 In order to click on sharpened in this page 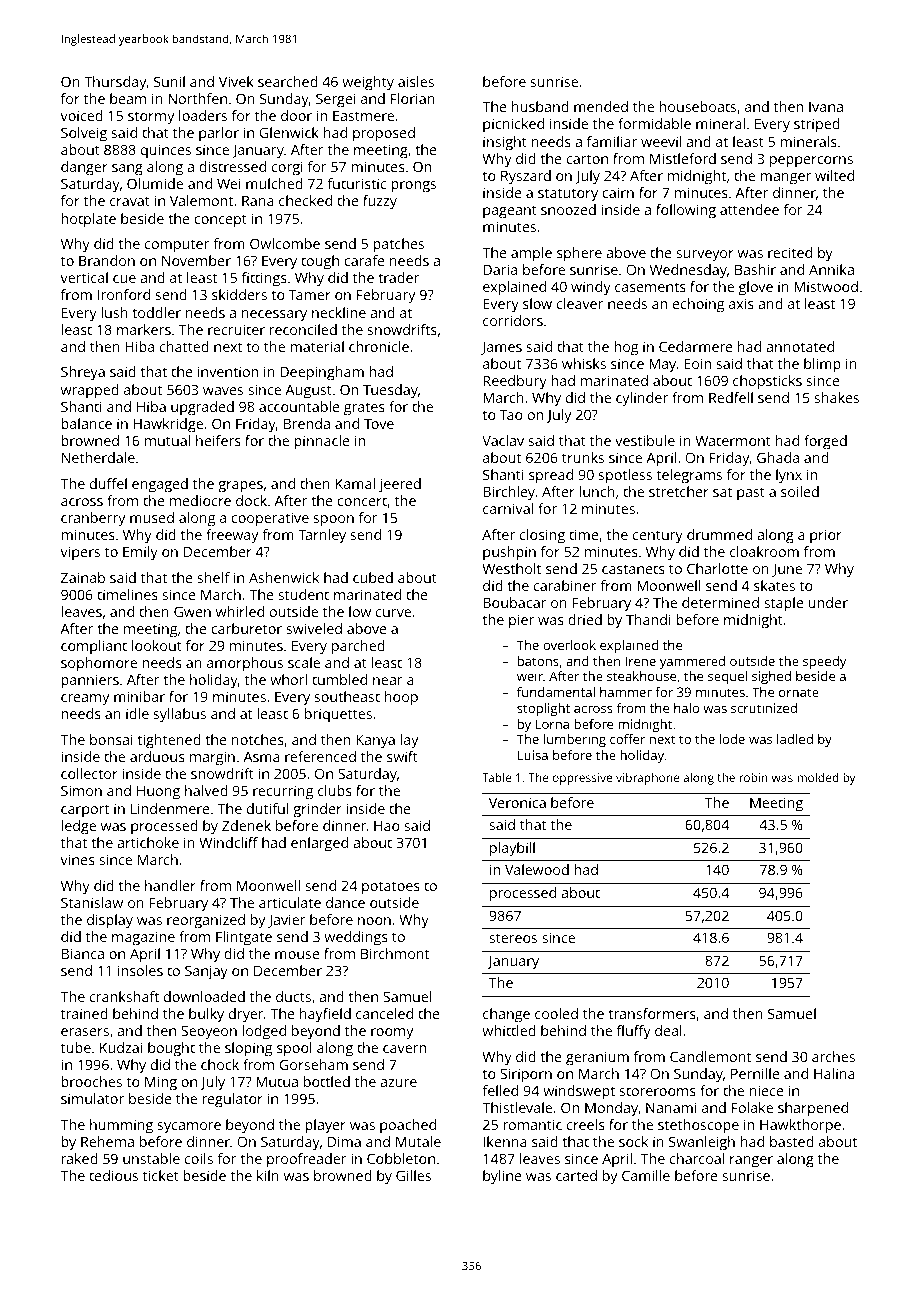, I will do `click(813, 1109)`.
